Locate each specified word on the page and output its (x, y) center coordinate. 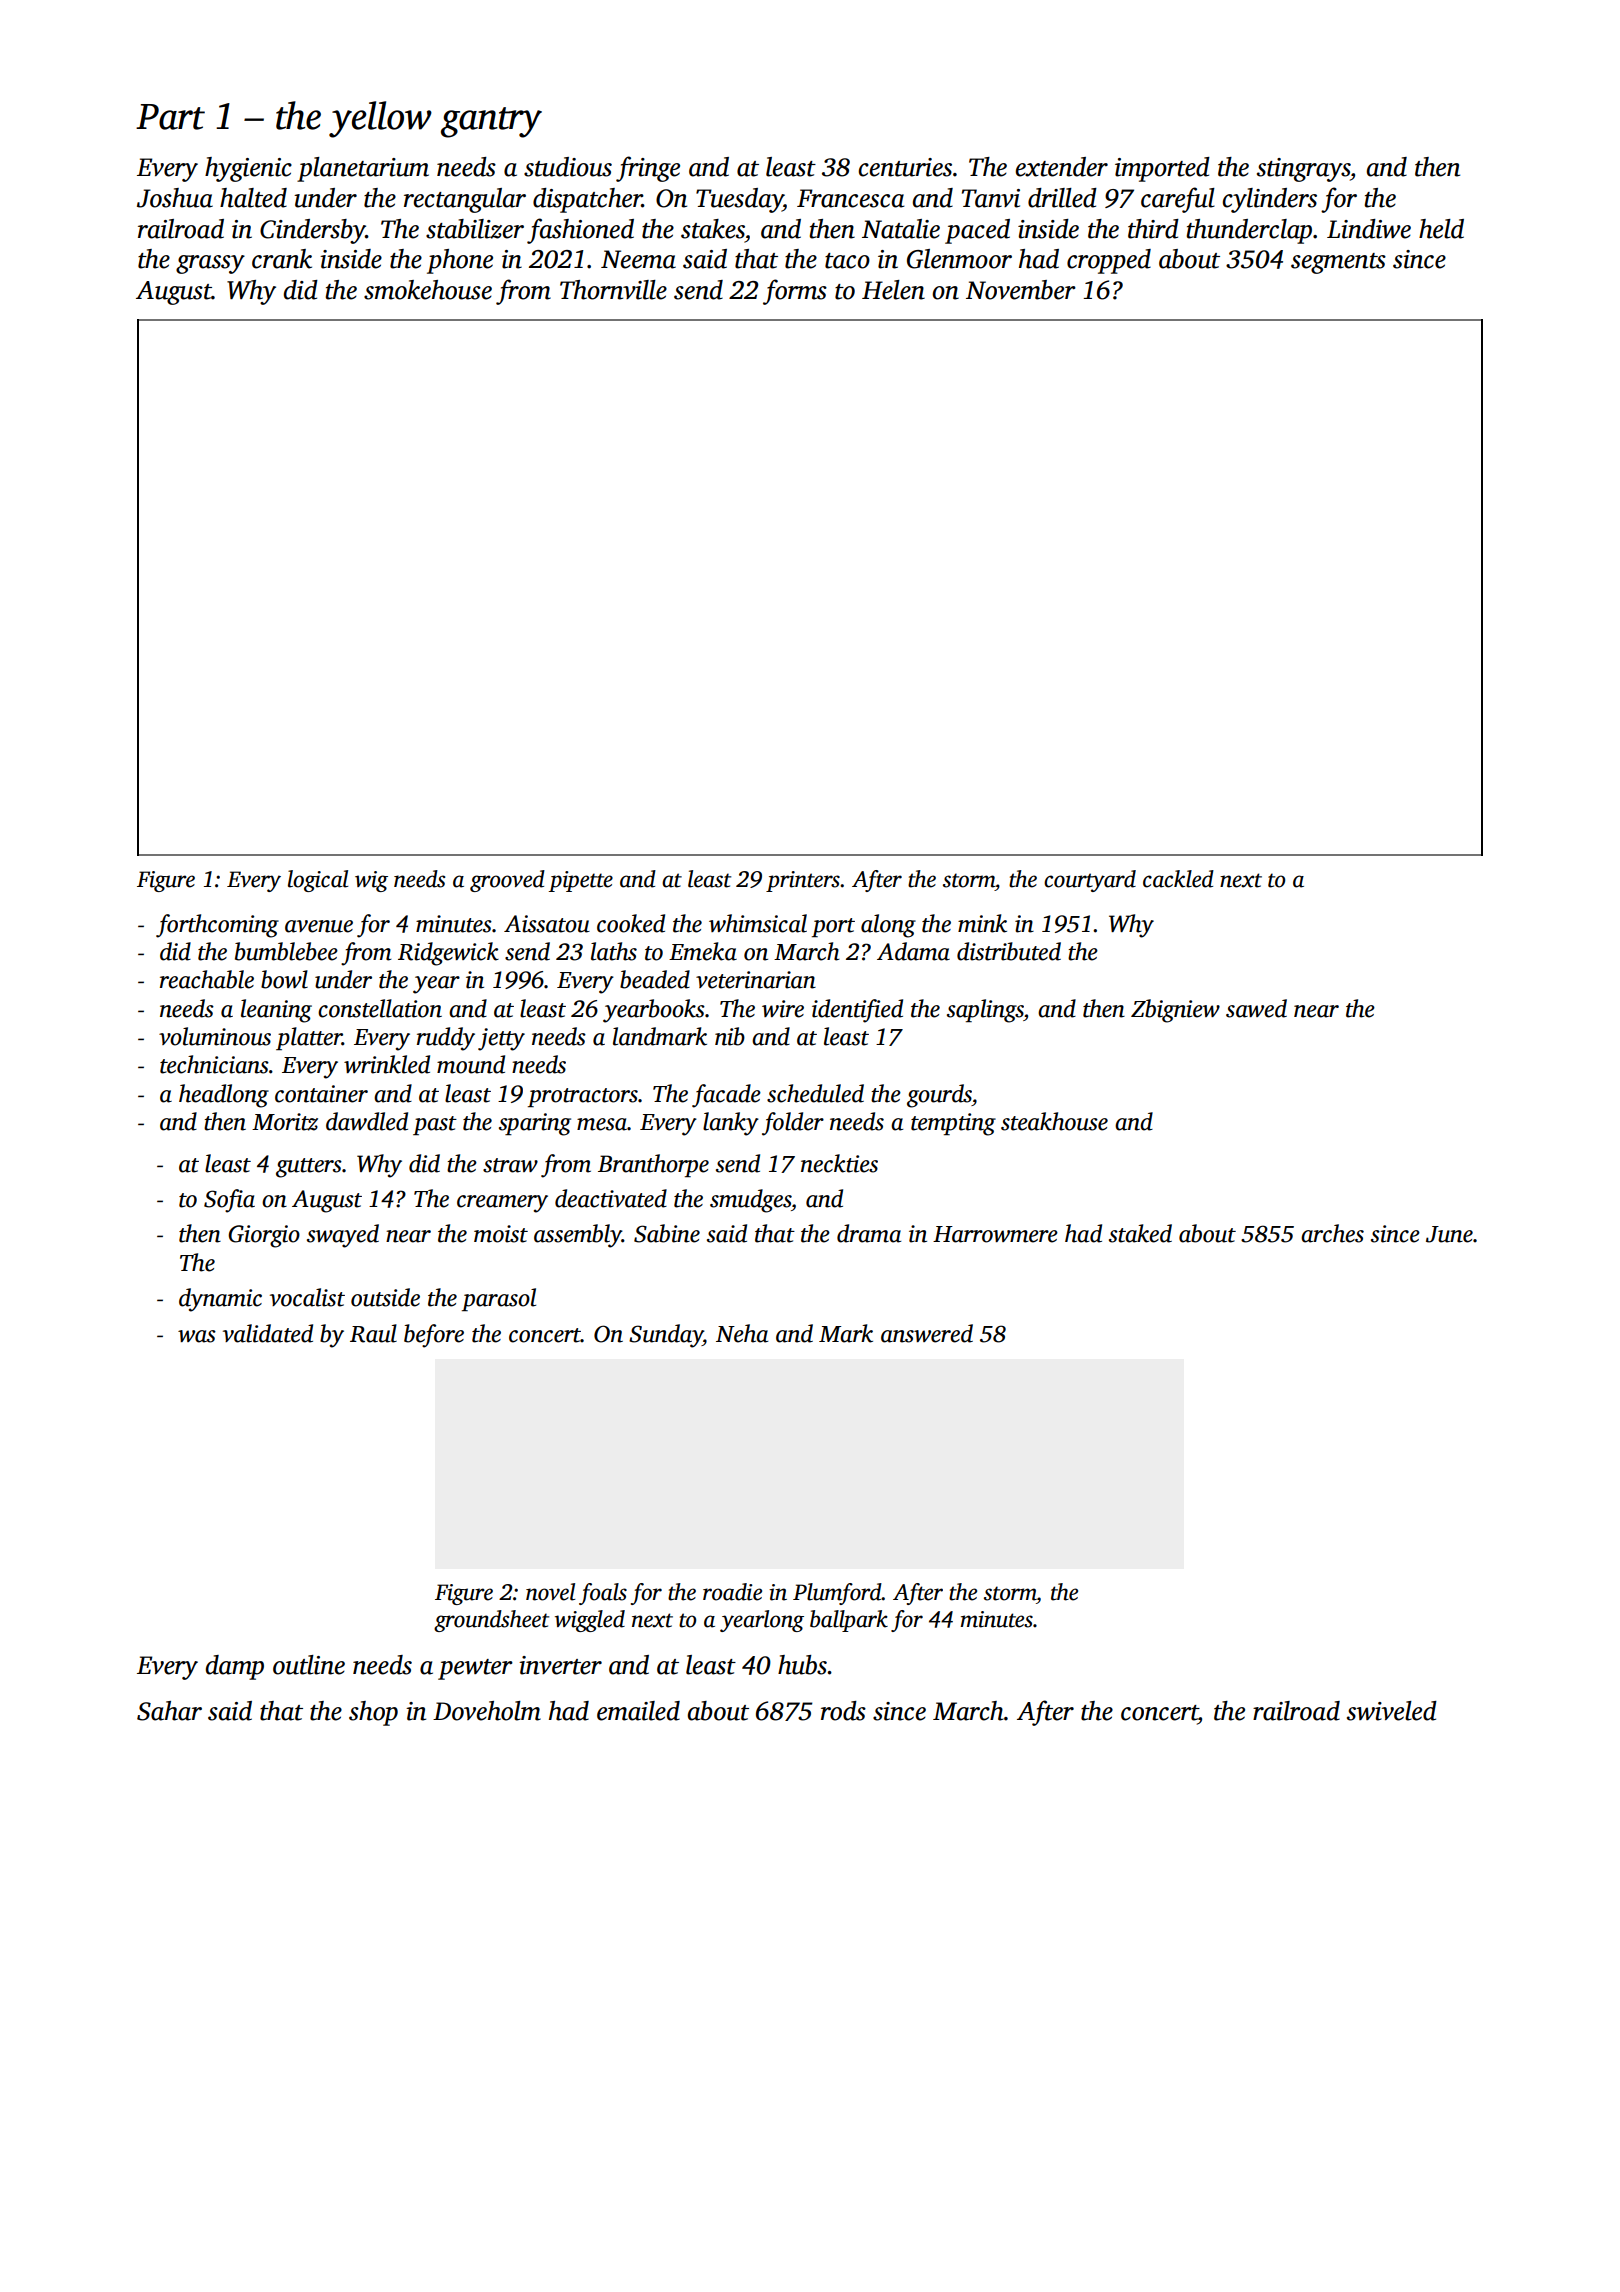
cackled (1178, 879)
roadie (732, 1592)
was (197, 1336)
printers (803, 881)
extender (1061, 167)
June (1449, 1234)
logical (318, 881)
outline (309, 1665)
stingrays (1303, 170)
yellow (380, 119)
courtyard (1090, 881)
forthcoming (217, 926)
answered (927, 1333)
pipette (581, 881)
